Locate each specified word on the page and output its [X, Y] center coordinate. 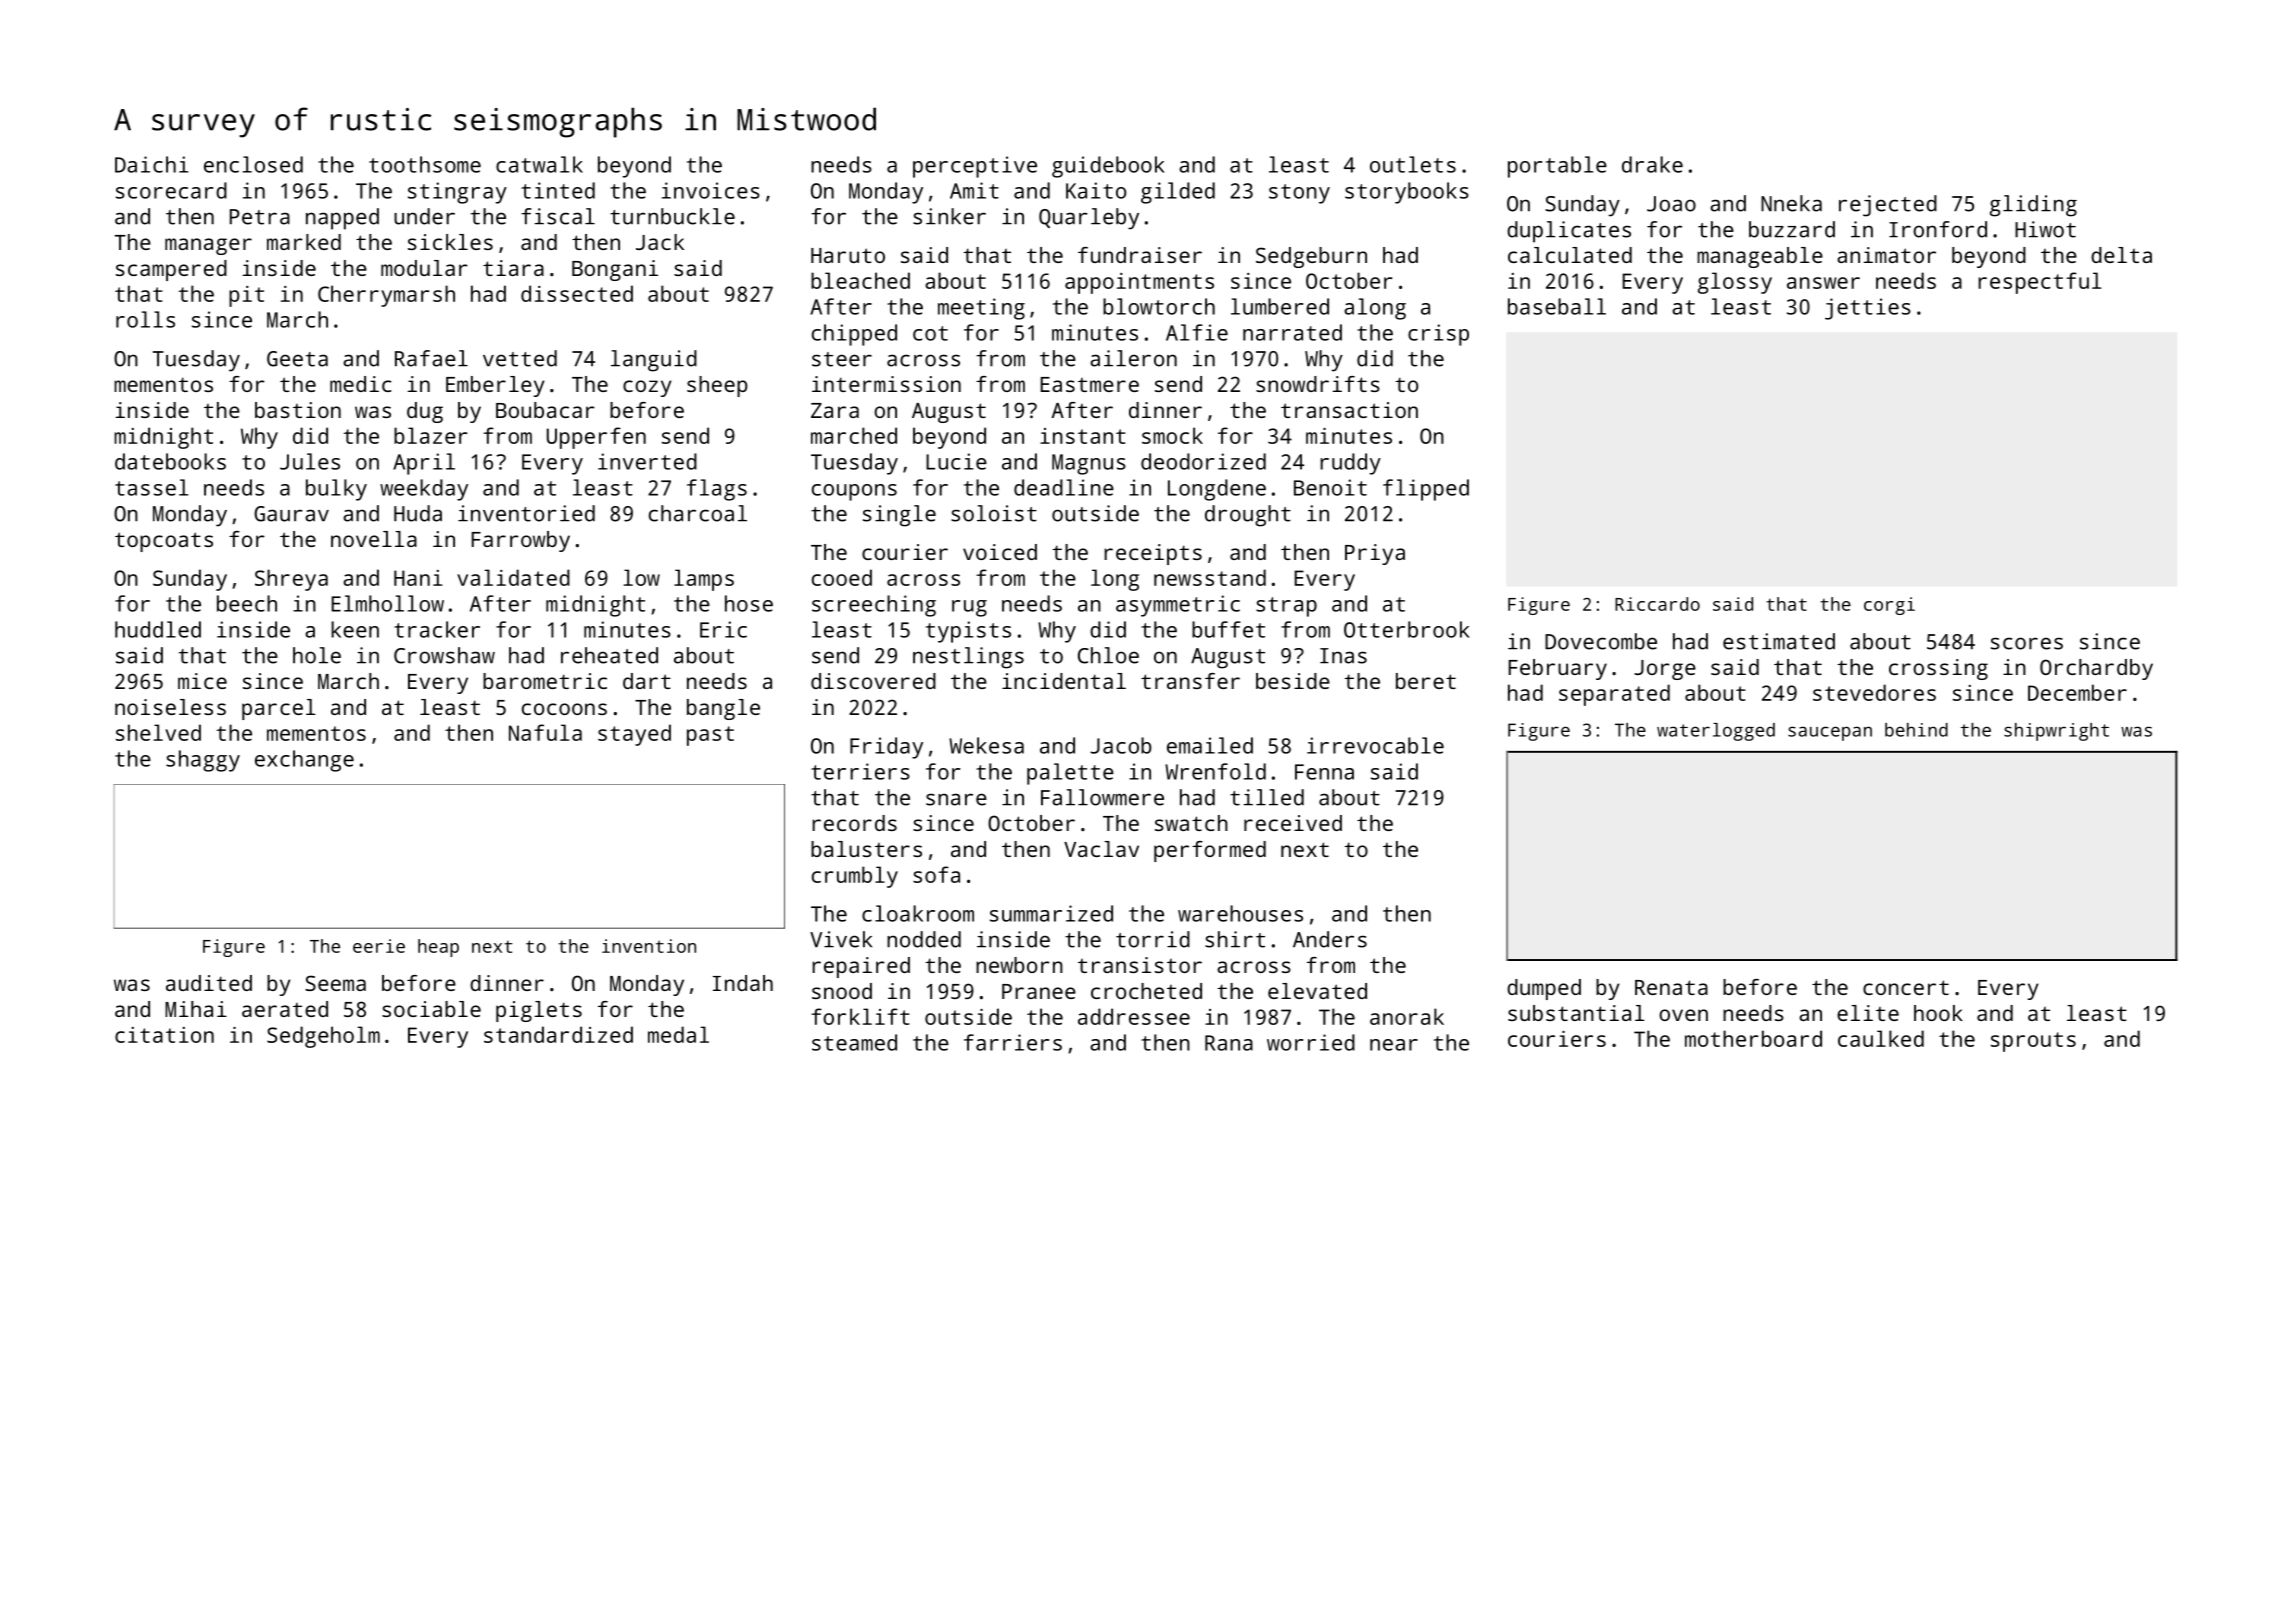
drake [1652, 164]
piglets [539, 1011]
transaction [1349, 410]
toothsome [425, 164]
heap [438, 948]
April [424, 464]
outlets [1413, 164]
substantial [1576, 1013]
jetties [1868, 309]
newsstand [1210, 577]
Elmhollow [387, 603]
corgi [1889, 606]
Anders [1330, 939]
